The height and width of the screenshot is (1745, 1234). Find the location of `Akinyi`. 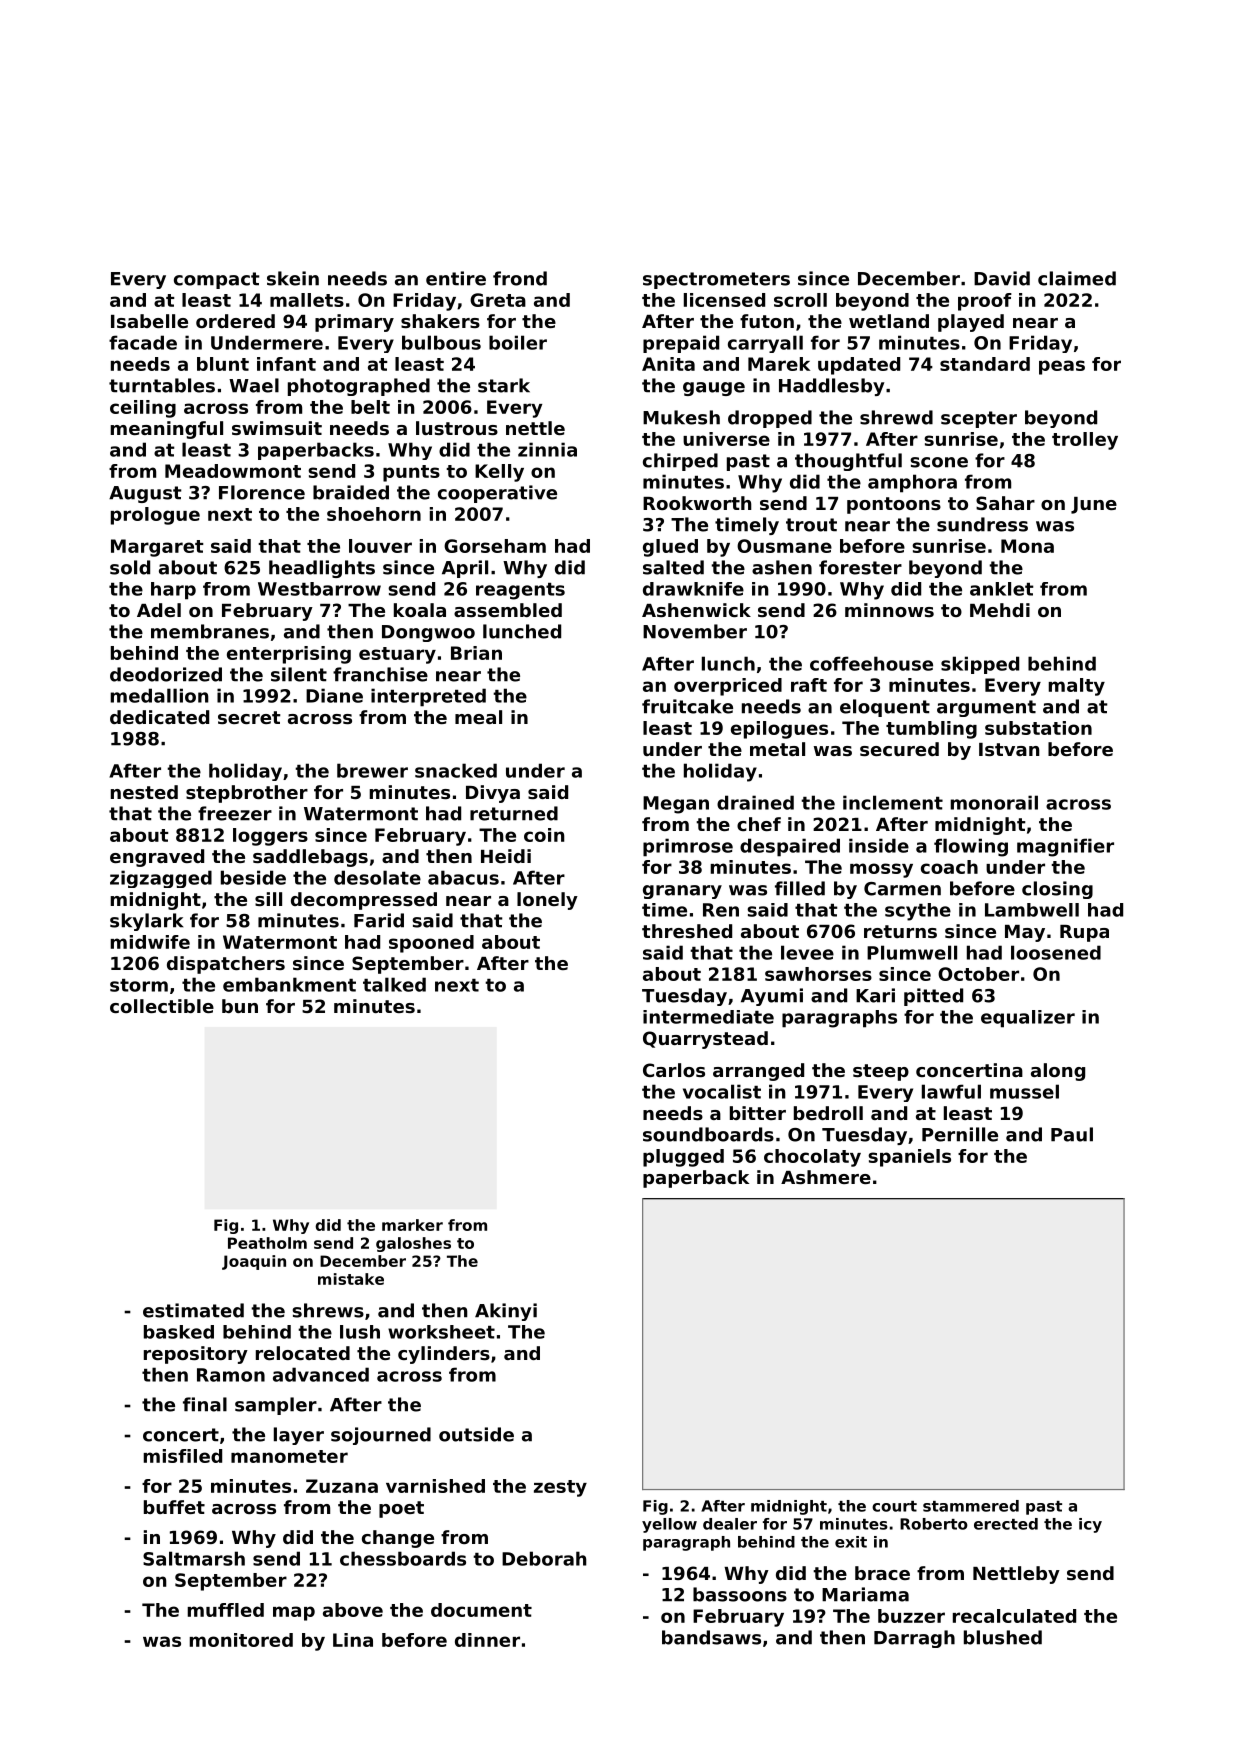

Akinyi is located at coordinates (506, 1312).
